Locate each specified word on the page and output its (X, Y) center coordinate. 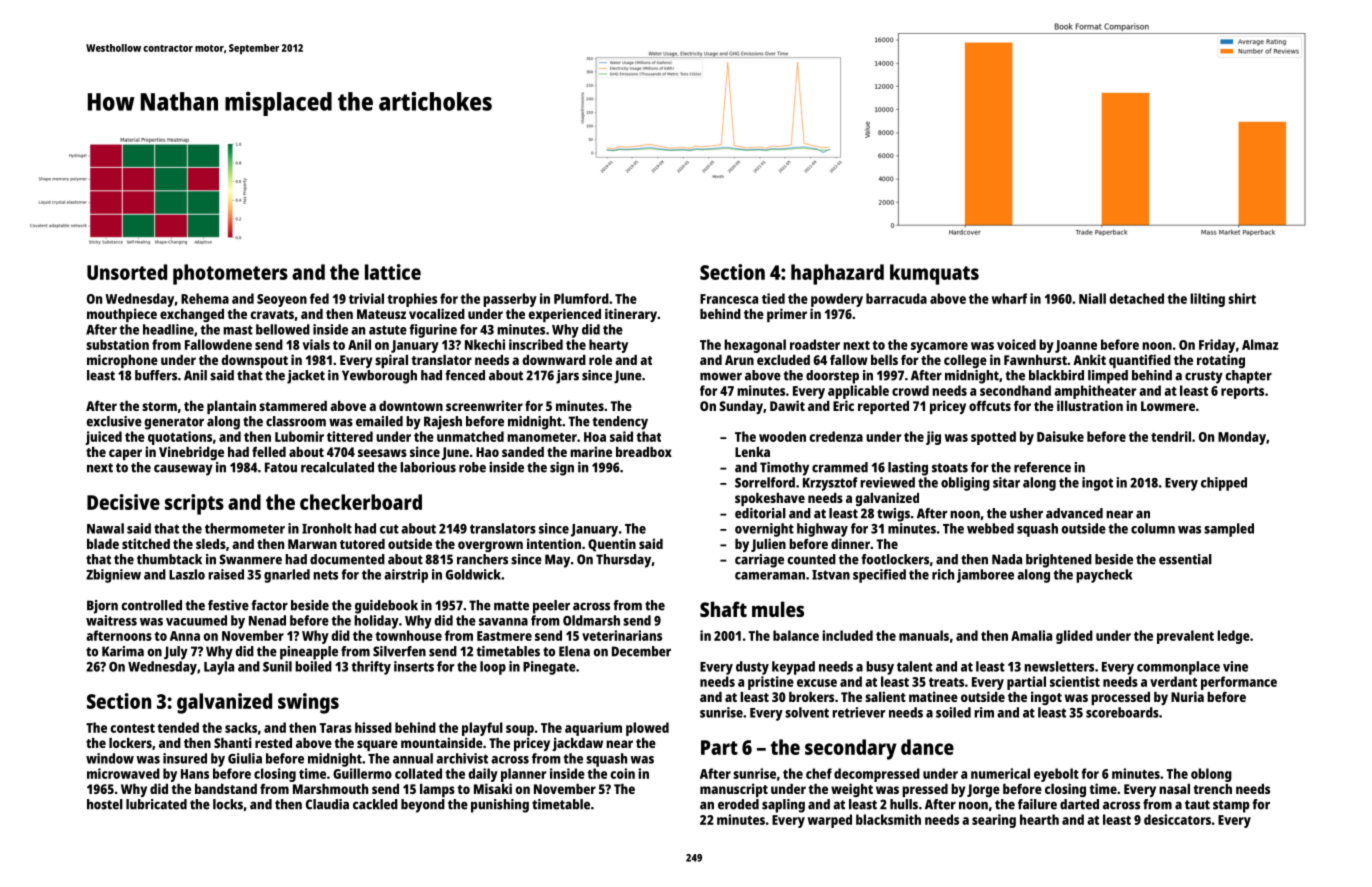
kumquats (934, 274)
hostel (105, 804)
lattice (393, 272)
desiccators (1177, 819)
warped (830, 821)
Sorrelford (765, 482)
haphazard (837, 274)
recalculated (337, 467)
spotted (993, 438)
